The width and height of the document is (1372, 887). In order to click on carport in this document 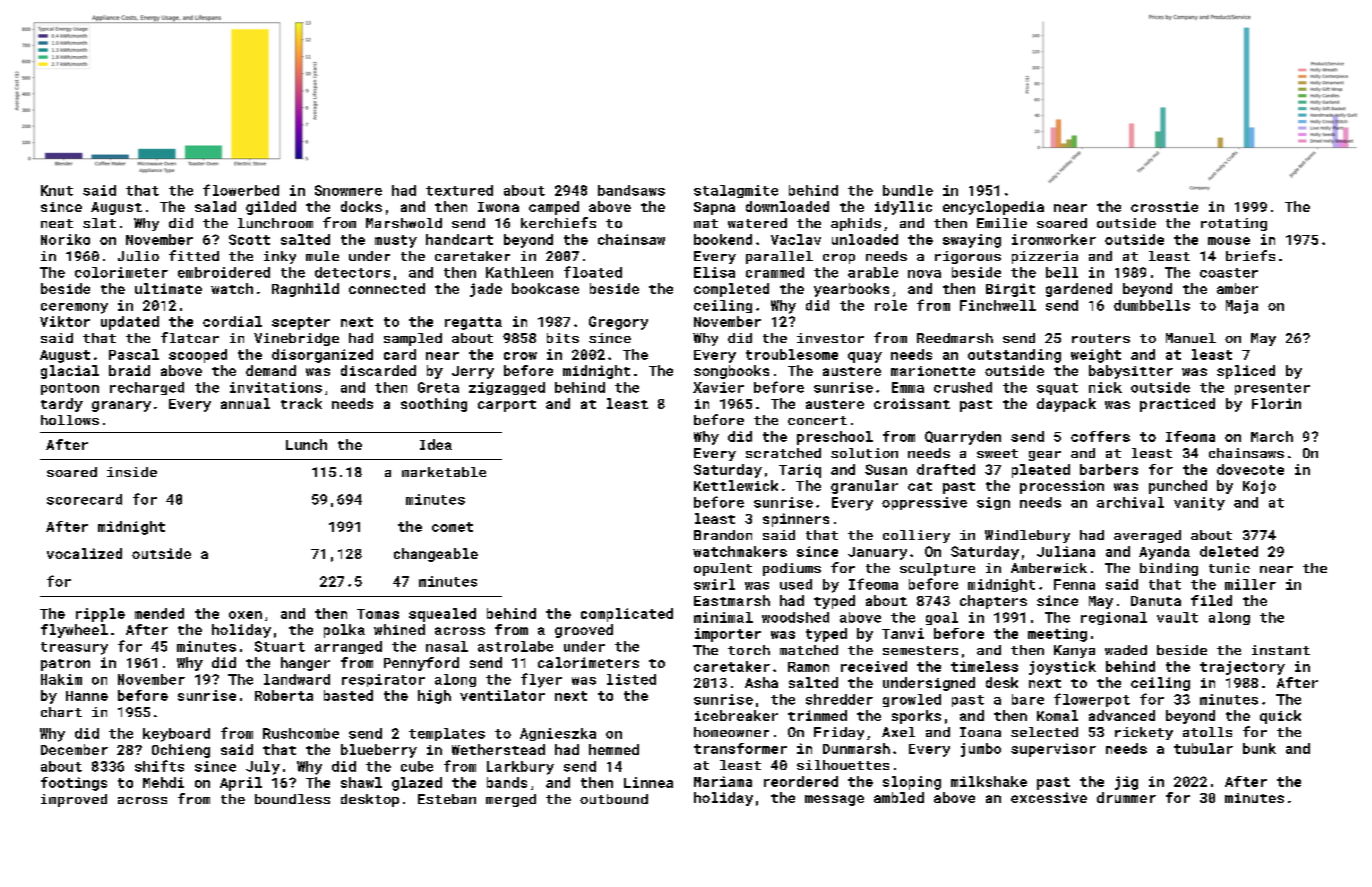, I will do `click(507, 406)`.
